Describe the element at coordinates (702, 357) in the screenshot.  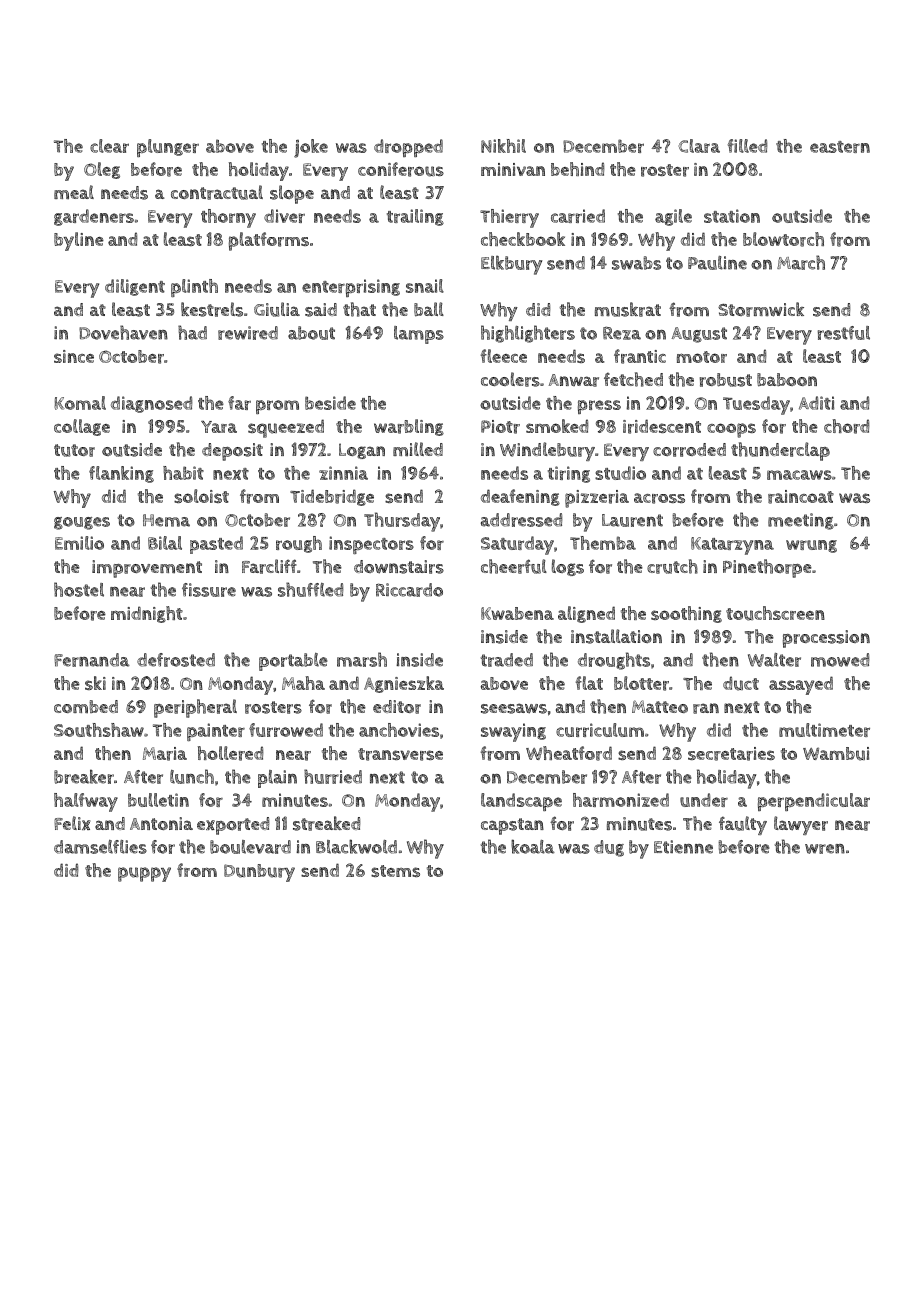
I see `motor` at that location.
